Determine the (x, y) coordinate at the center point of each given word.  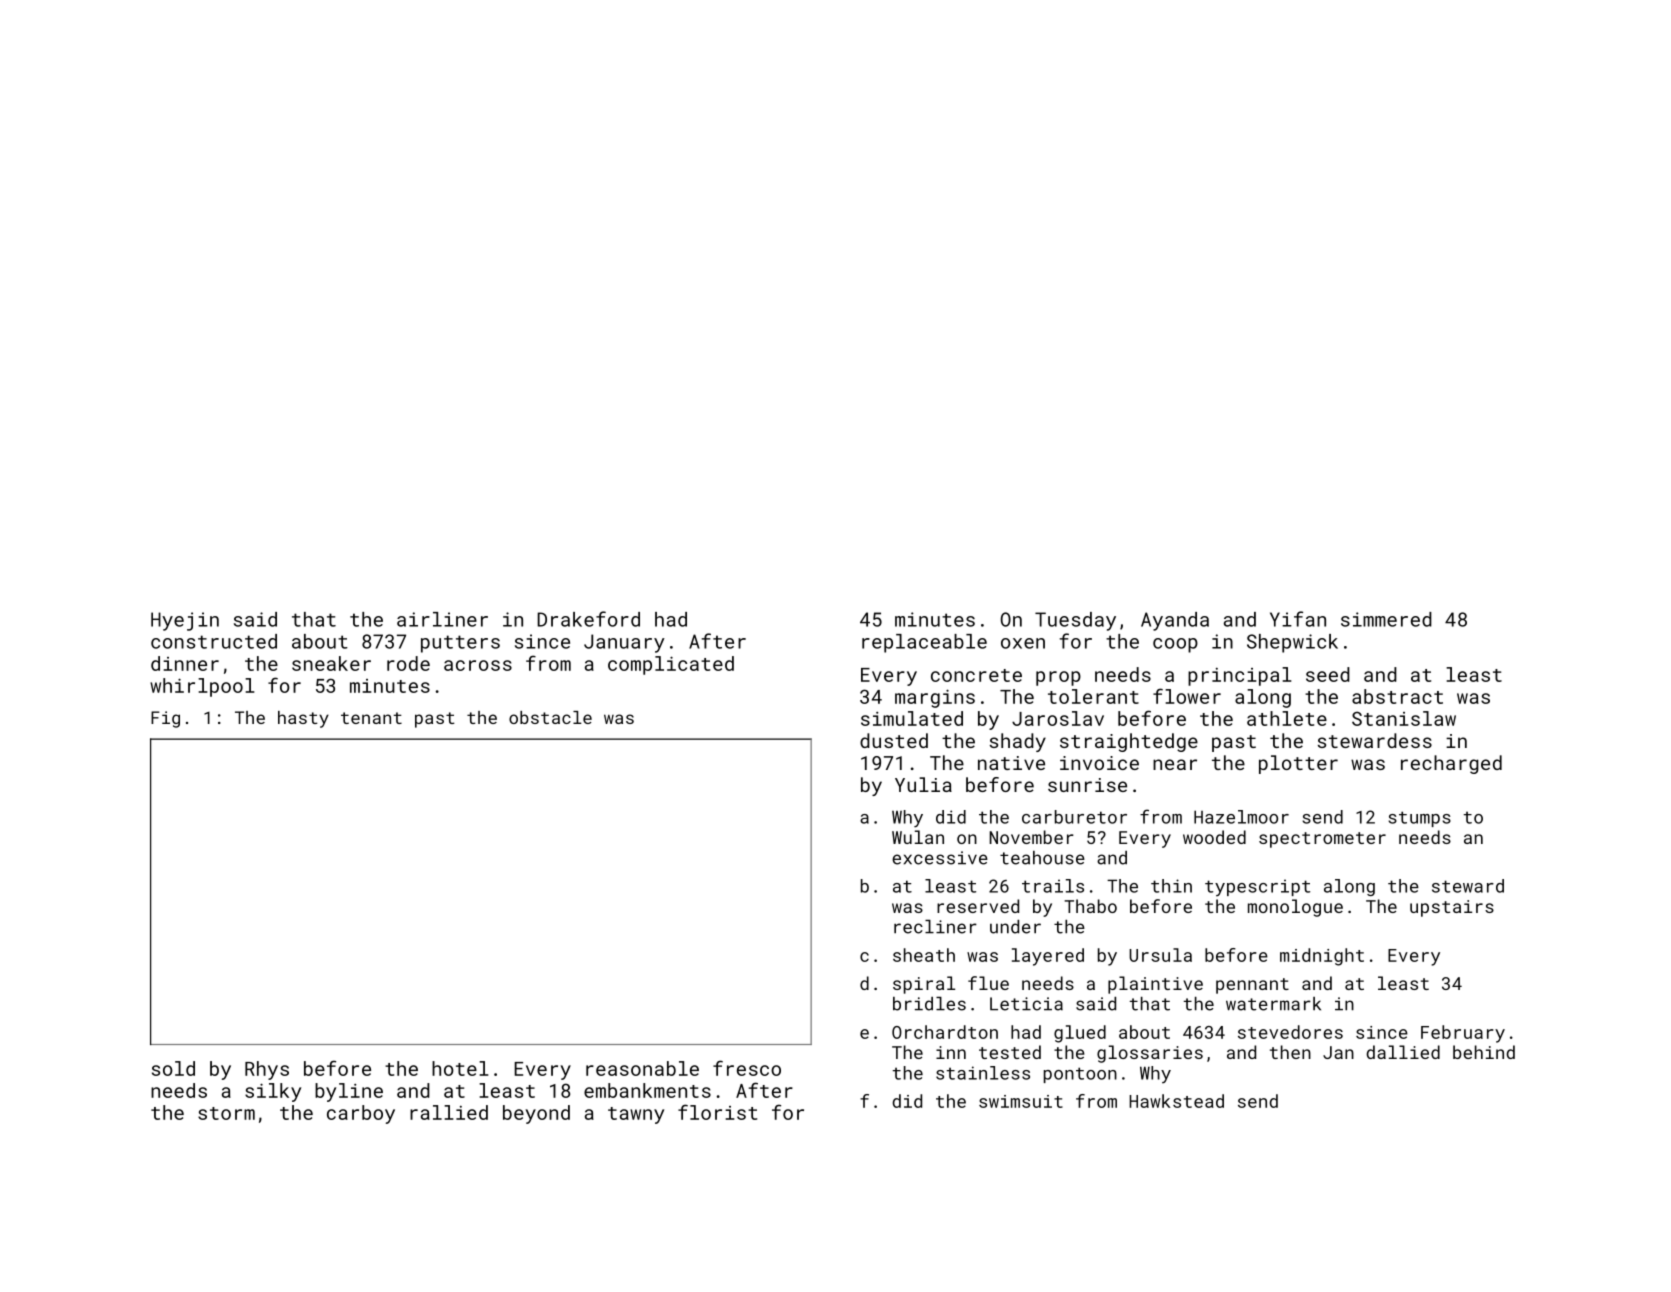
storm (226, 1113)
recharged (1451, 764)
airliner (442, 619)
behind (1484, 1052)
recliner (935, 927)
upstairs (1452, 908)
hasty (303, 719)
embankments (647, 1090)
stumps (1419, 819)
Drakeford (588, 619)
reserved (978, 906)
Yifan (1298, 619)
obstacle (550, 717)
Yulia (923, 784)
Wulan (918, 837)
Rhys (267, 1070)
